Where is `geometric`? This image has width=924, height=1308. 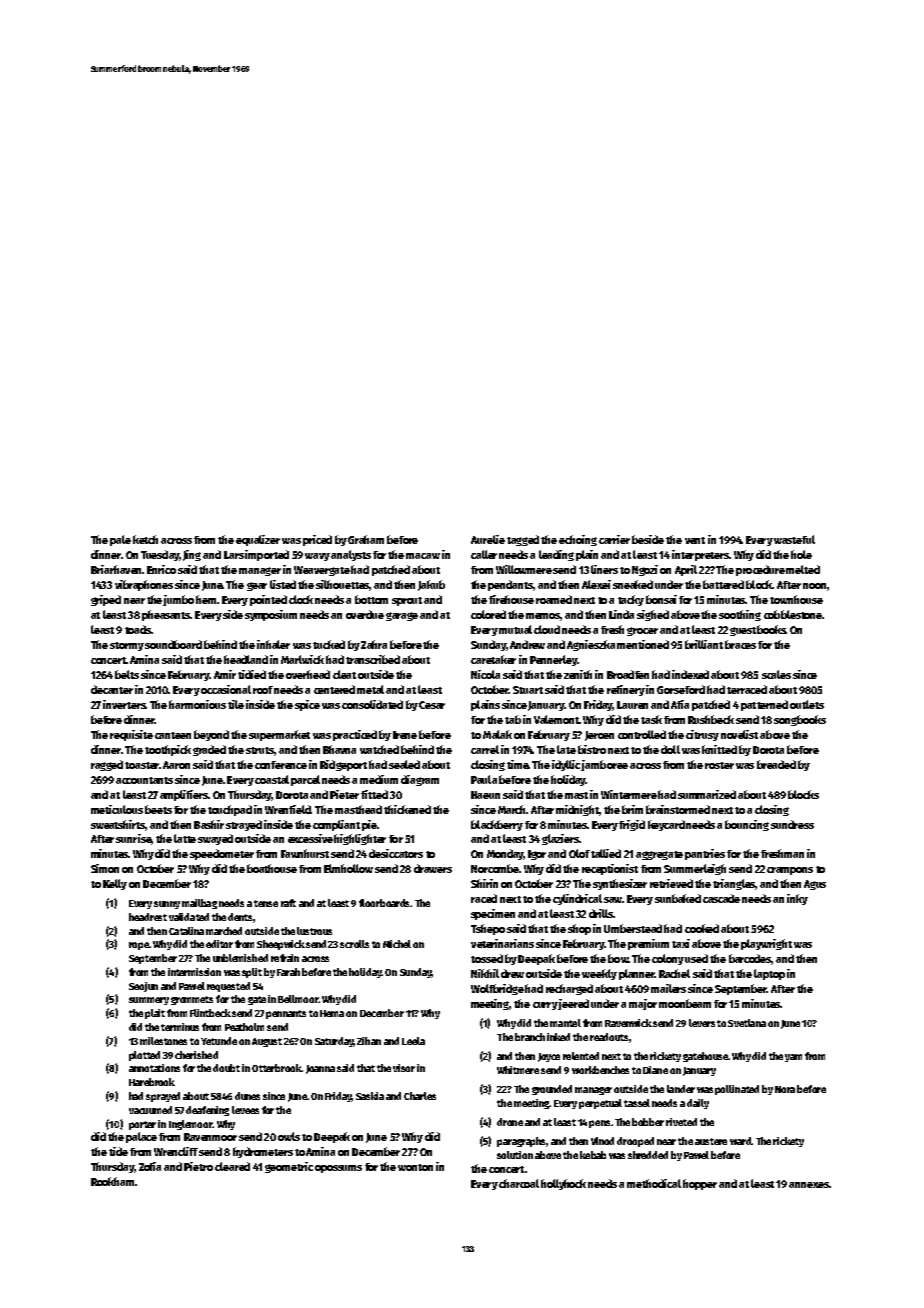 geometric is located at coordinates (289, 1167).
